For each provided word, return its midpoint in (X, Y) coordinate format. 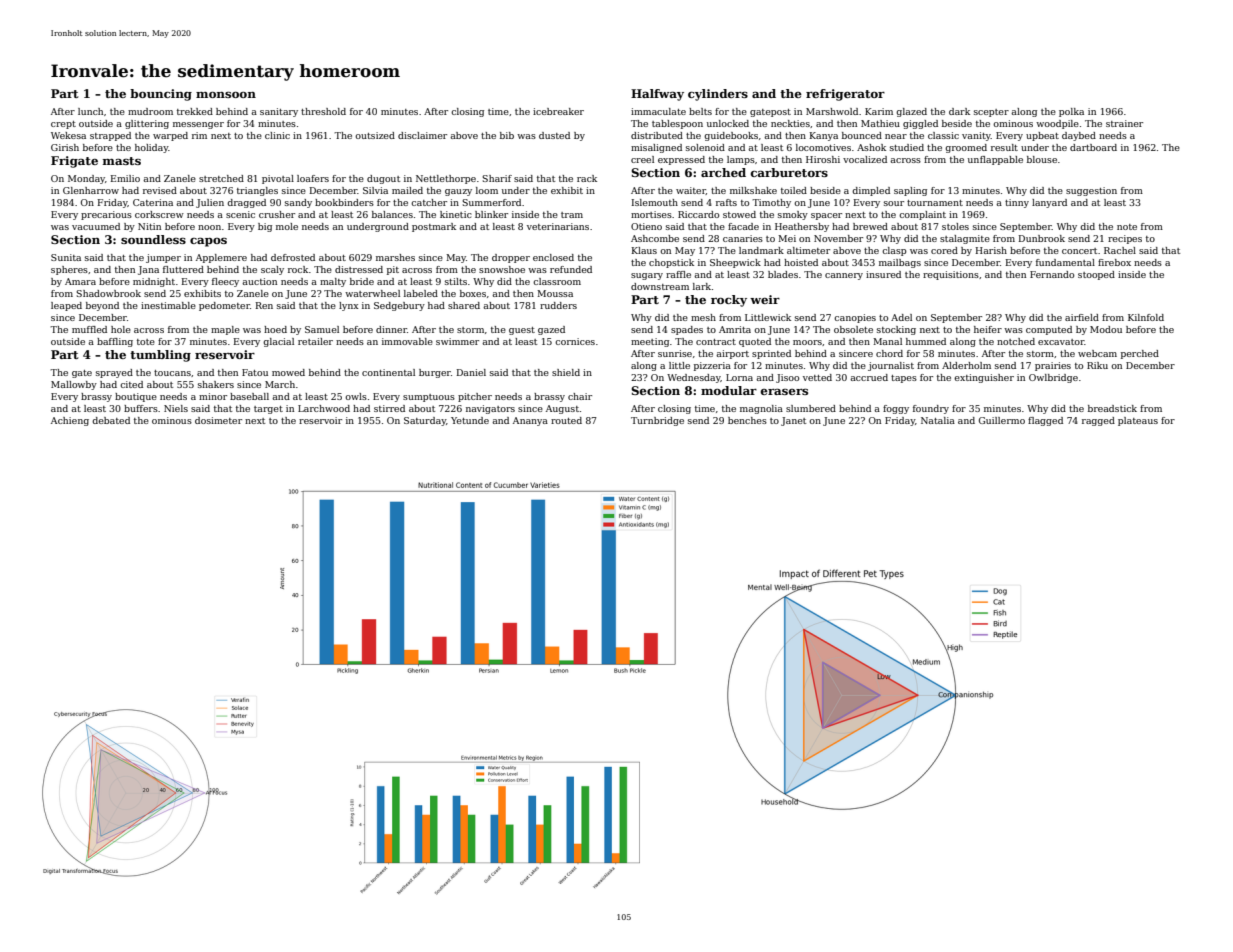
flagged (1045, 421)
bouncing (161, 95)
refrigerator (845, 95)
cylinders (718, 95)
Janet (793, 421)
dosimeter (218, 420)
